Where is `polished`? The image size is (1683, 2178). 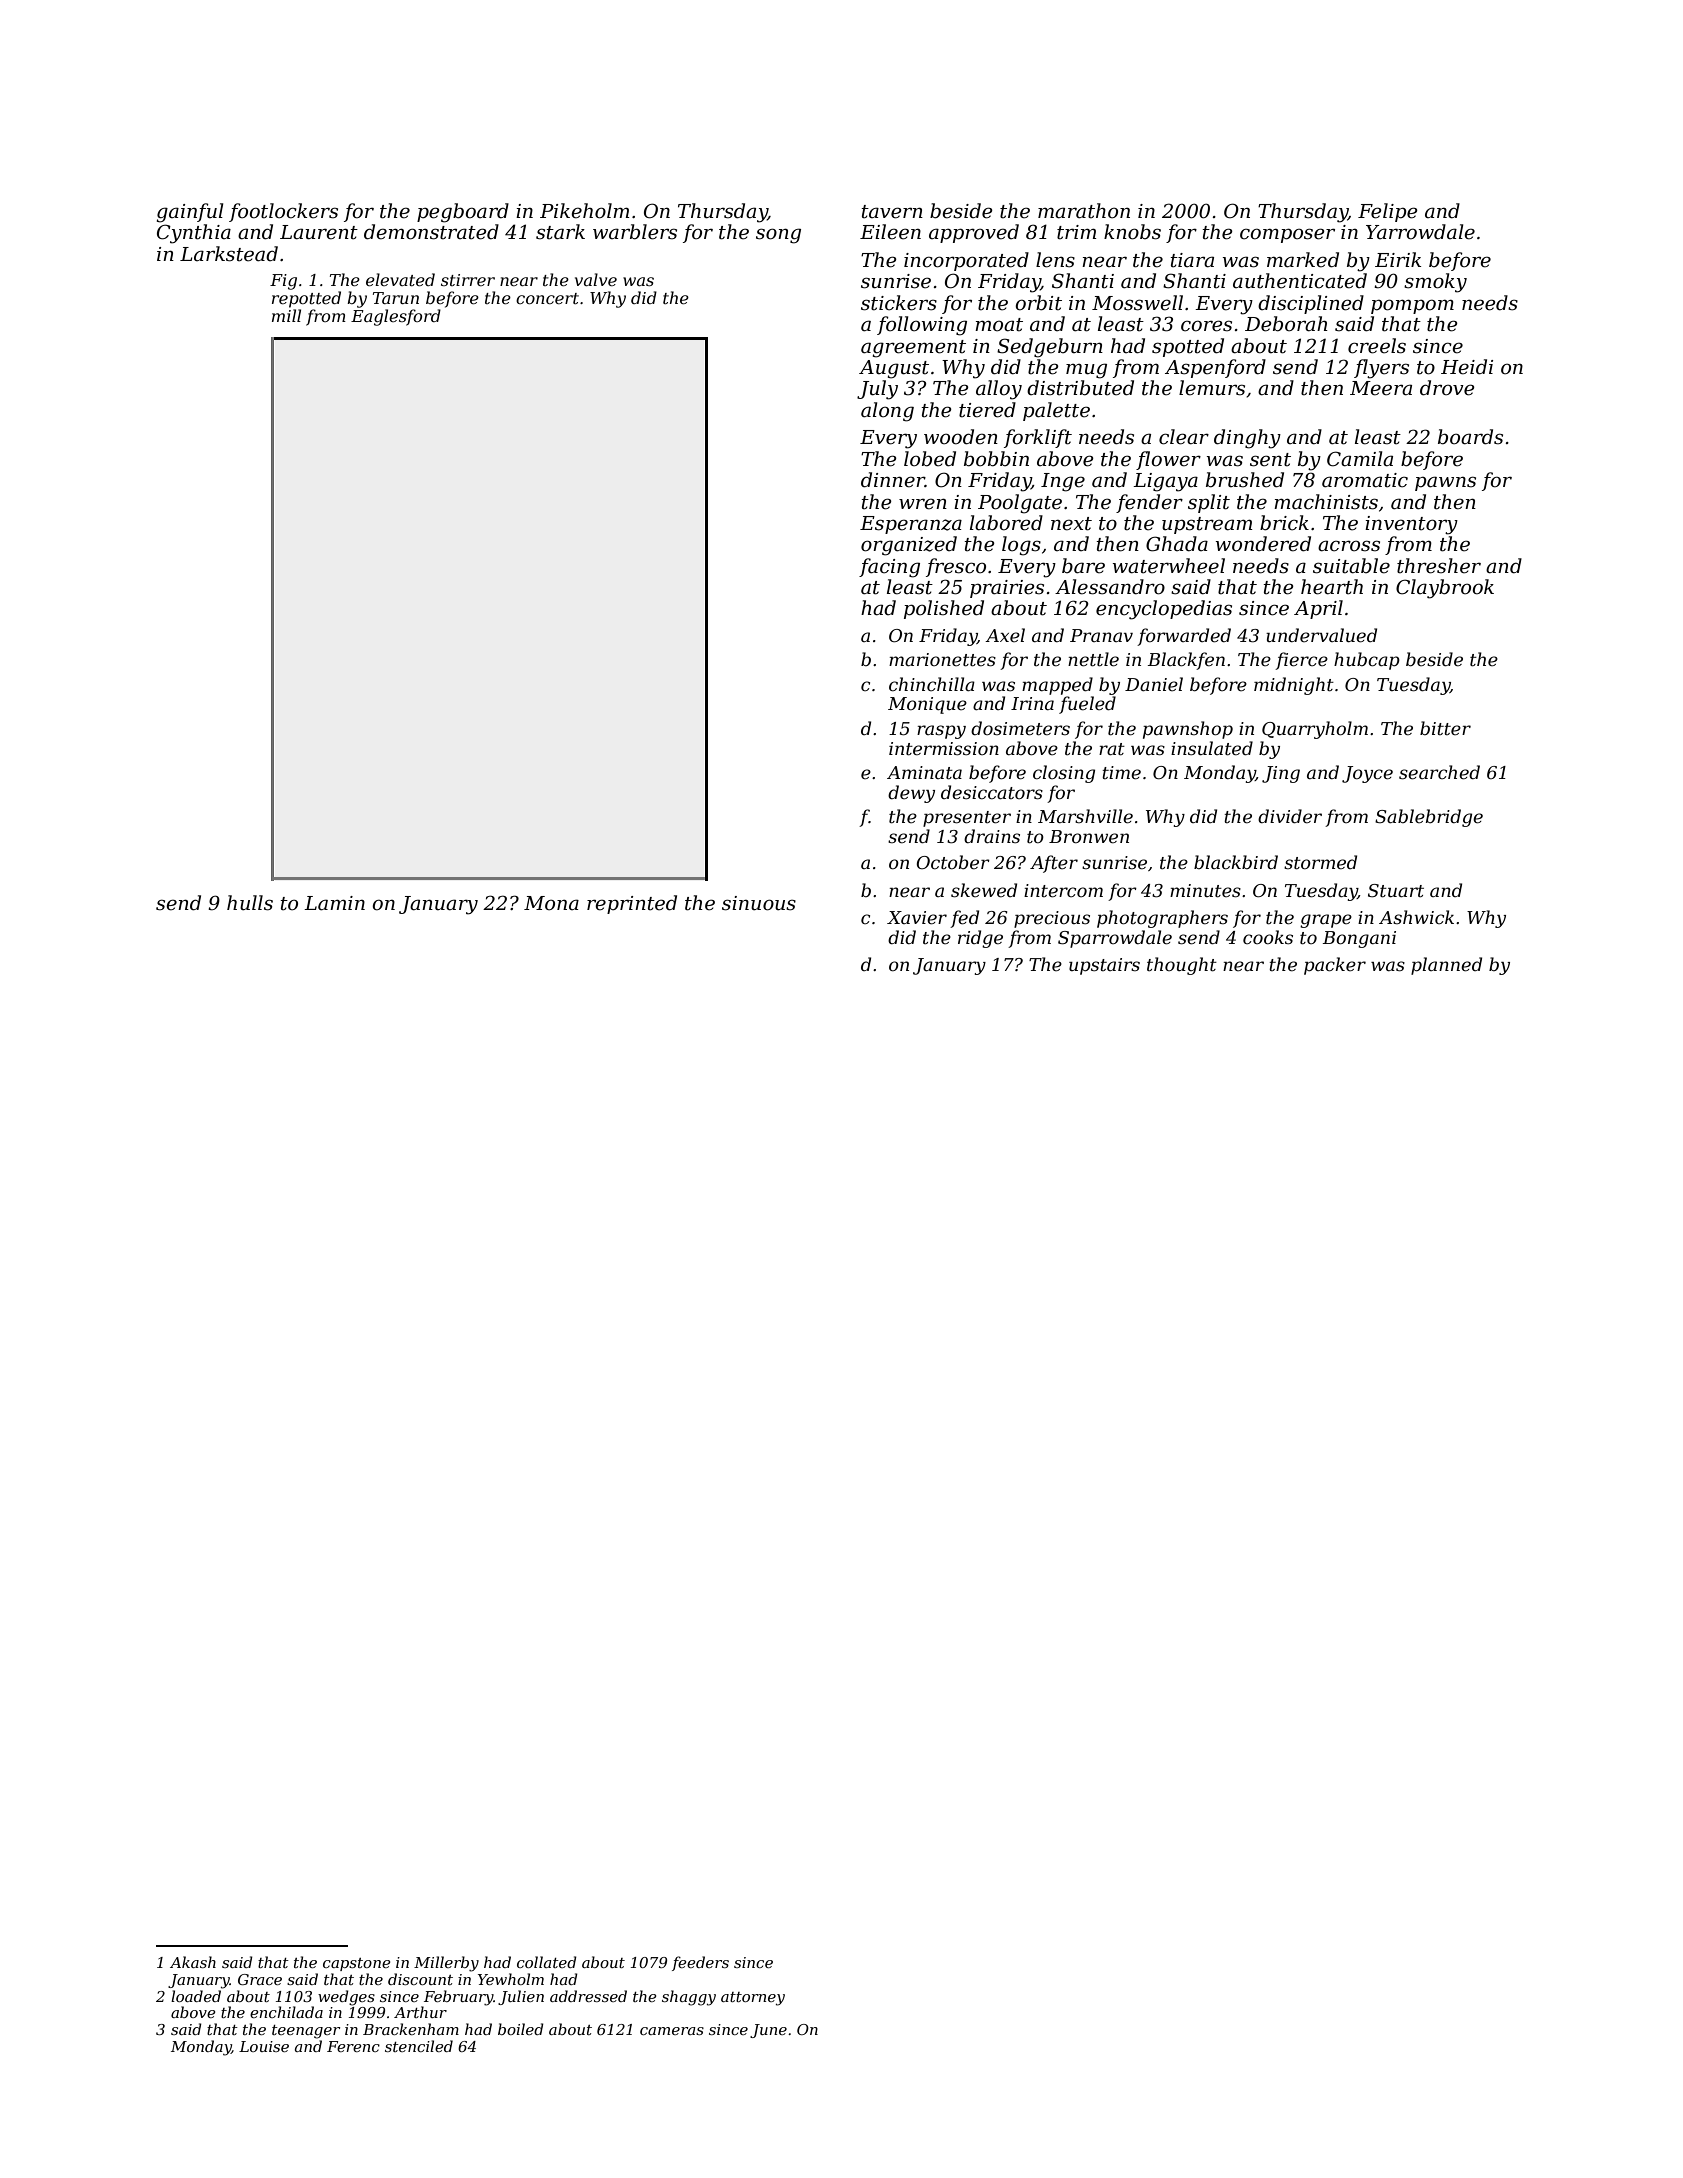 polished is located at coordinates (944, 609).
